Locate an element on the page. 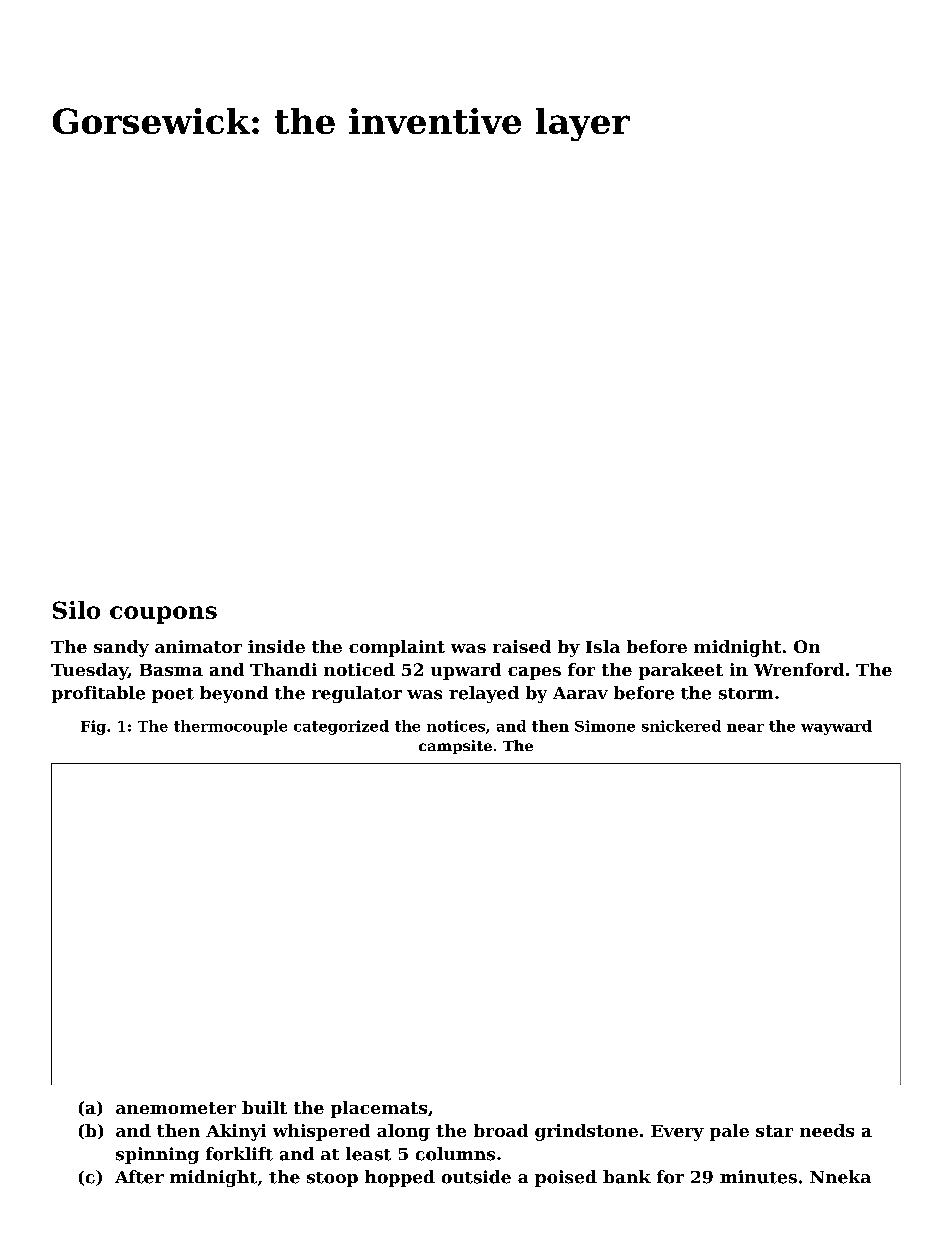 This document has height=1233, width=952. placemats is located at coordinates (379, 1109).
